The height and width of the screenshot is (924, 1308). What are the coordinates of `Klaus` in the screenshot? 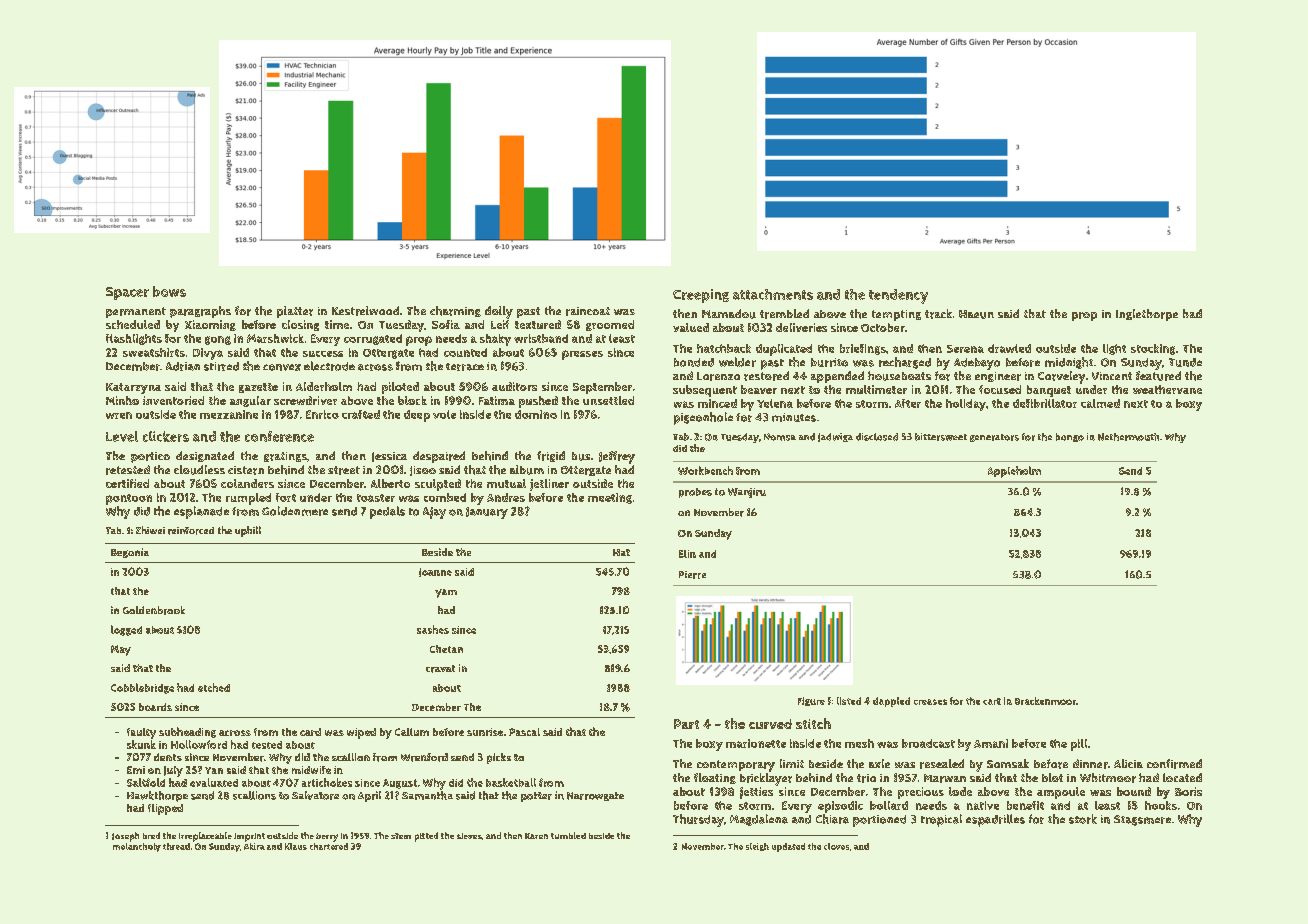 It's located at (296, 846).
